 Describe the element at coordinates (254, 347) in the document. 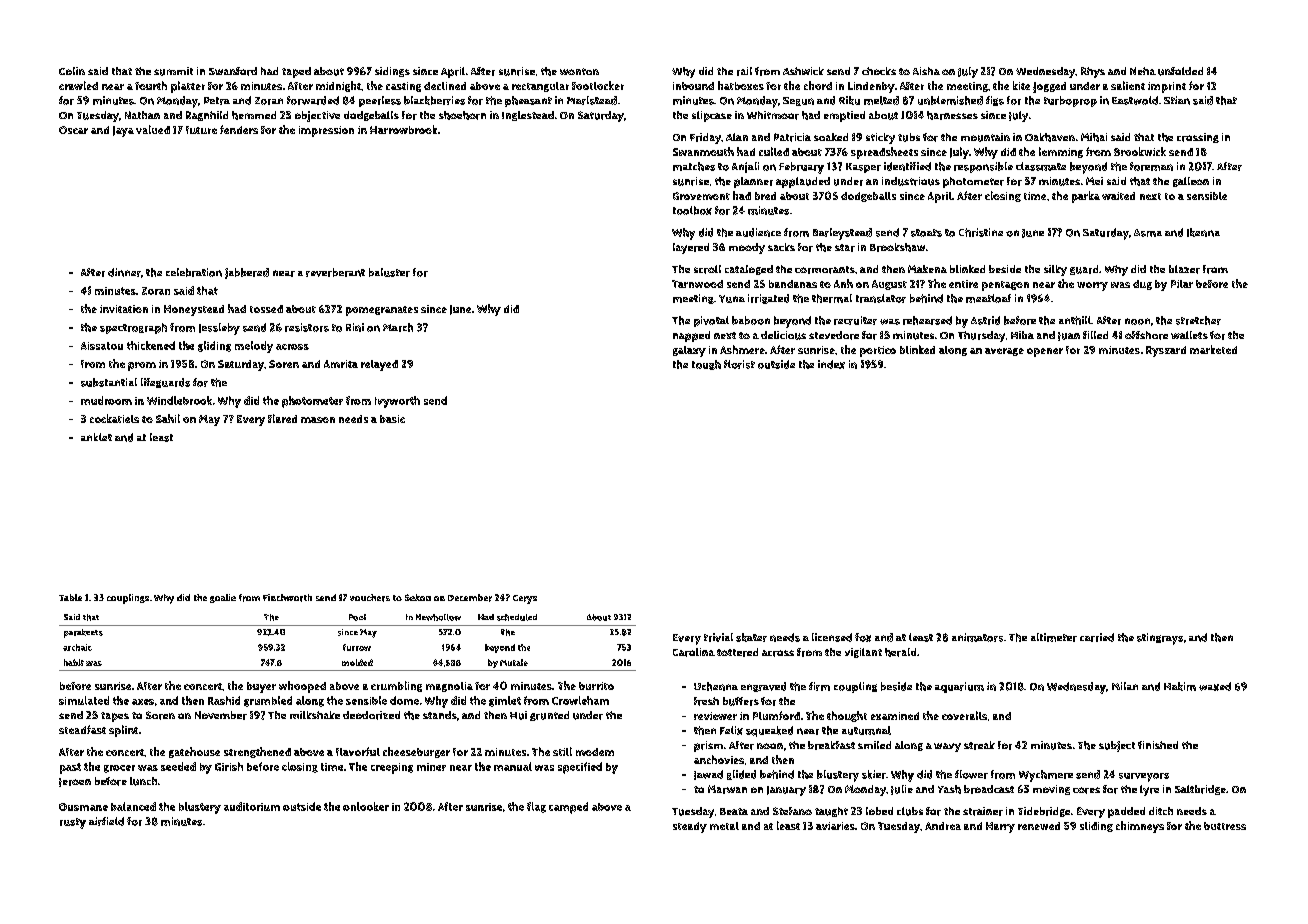

I see `melody` at that location.
